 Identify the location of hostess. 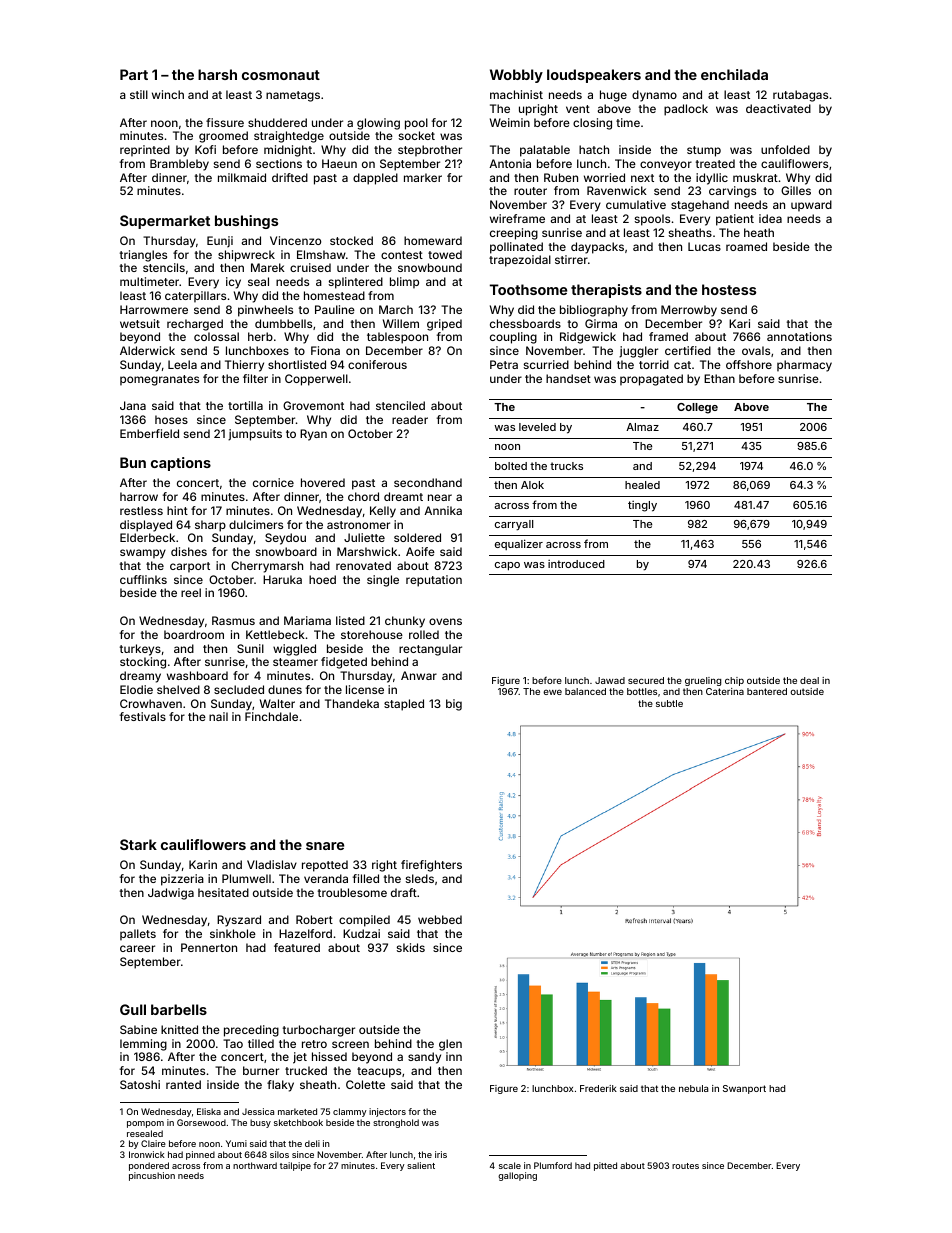
(729, 289).
